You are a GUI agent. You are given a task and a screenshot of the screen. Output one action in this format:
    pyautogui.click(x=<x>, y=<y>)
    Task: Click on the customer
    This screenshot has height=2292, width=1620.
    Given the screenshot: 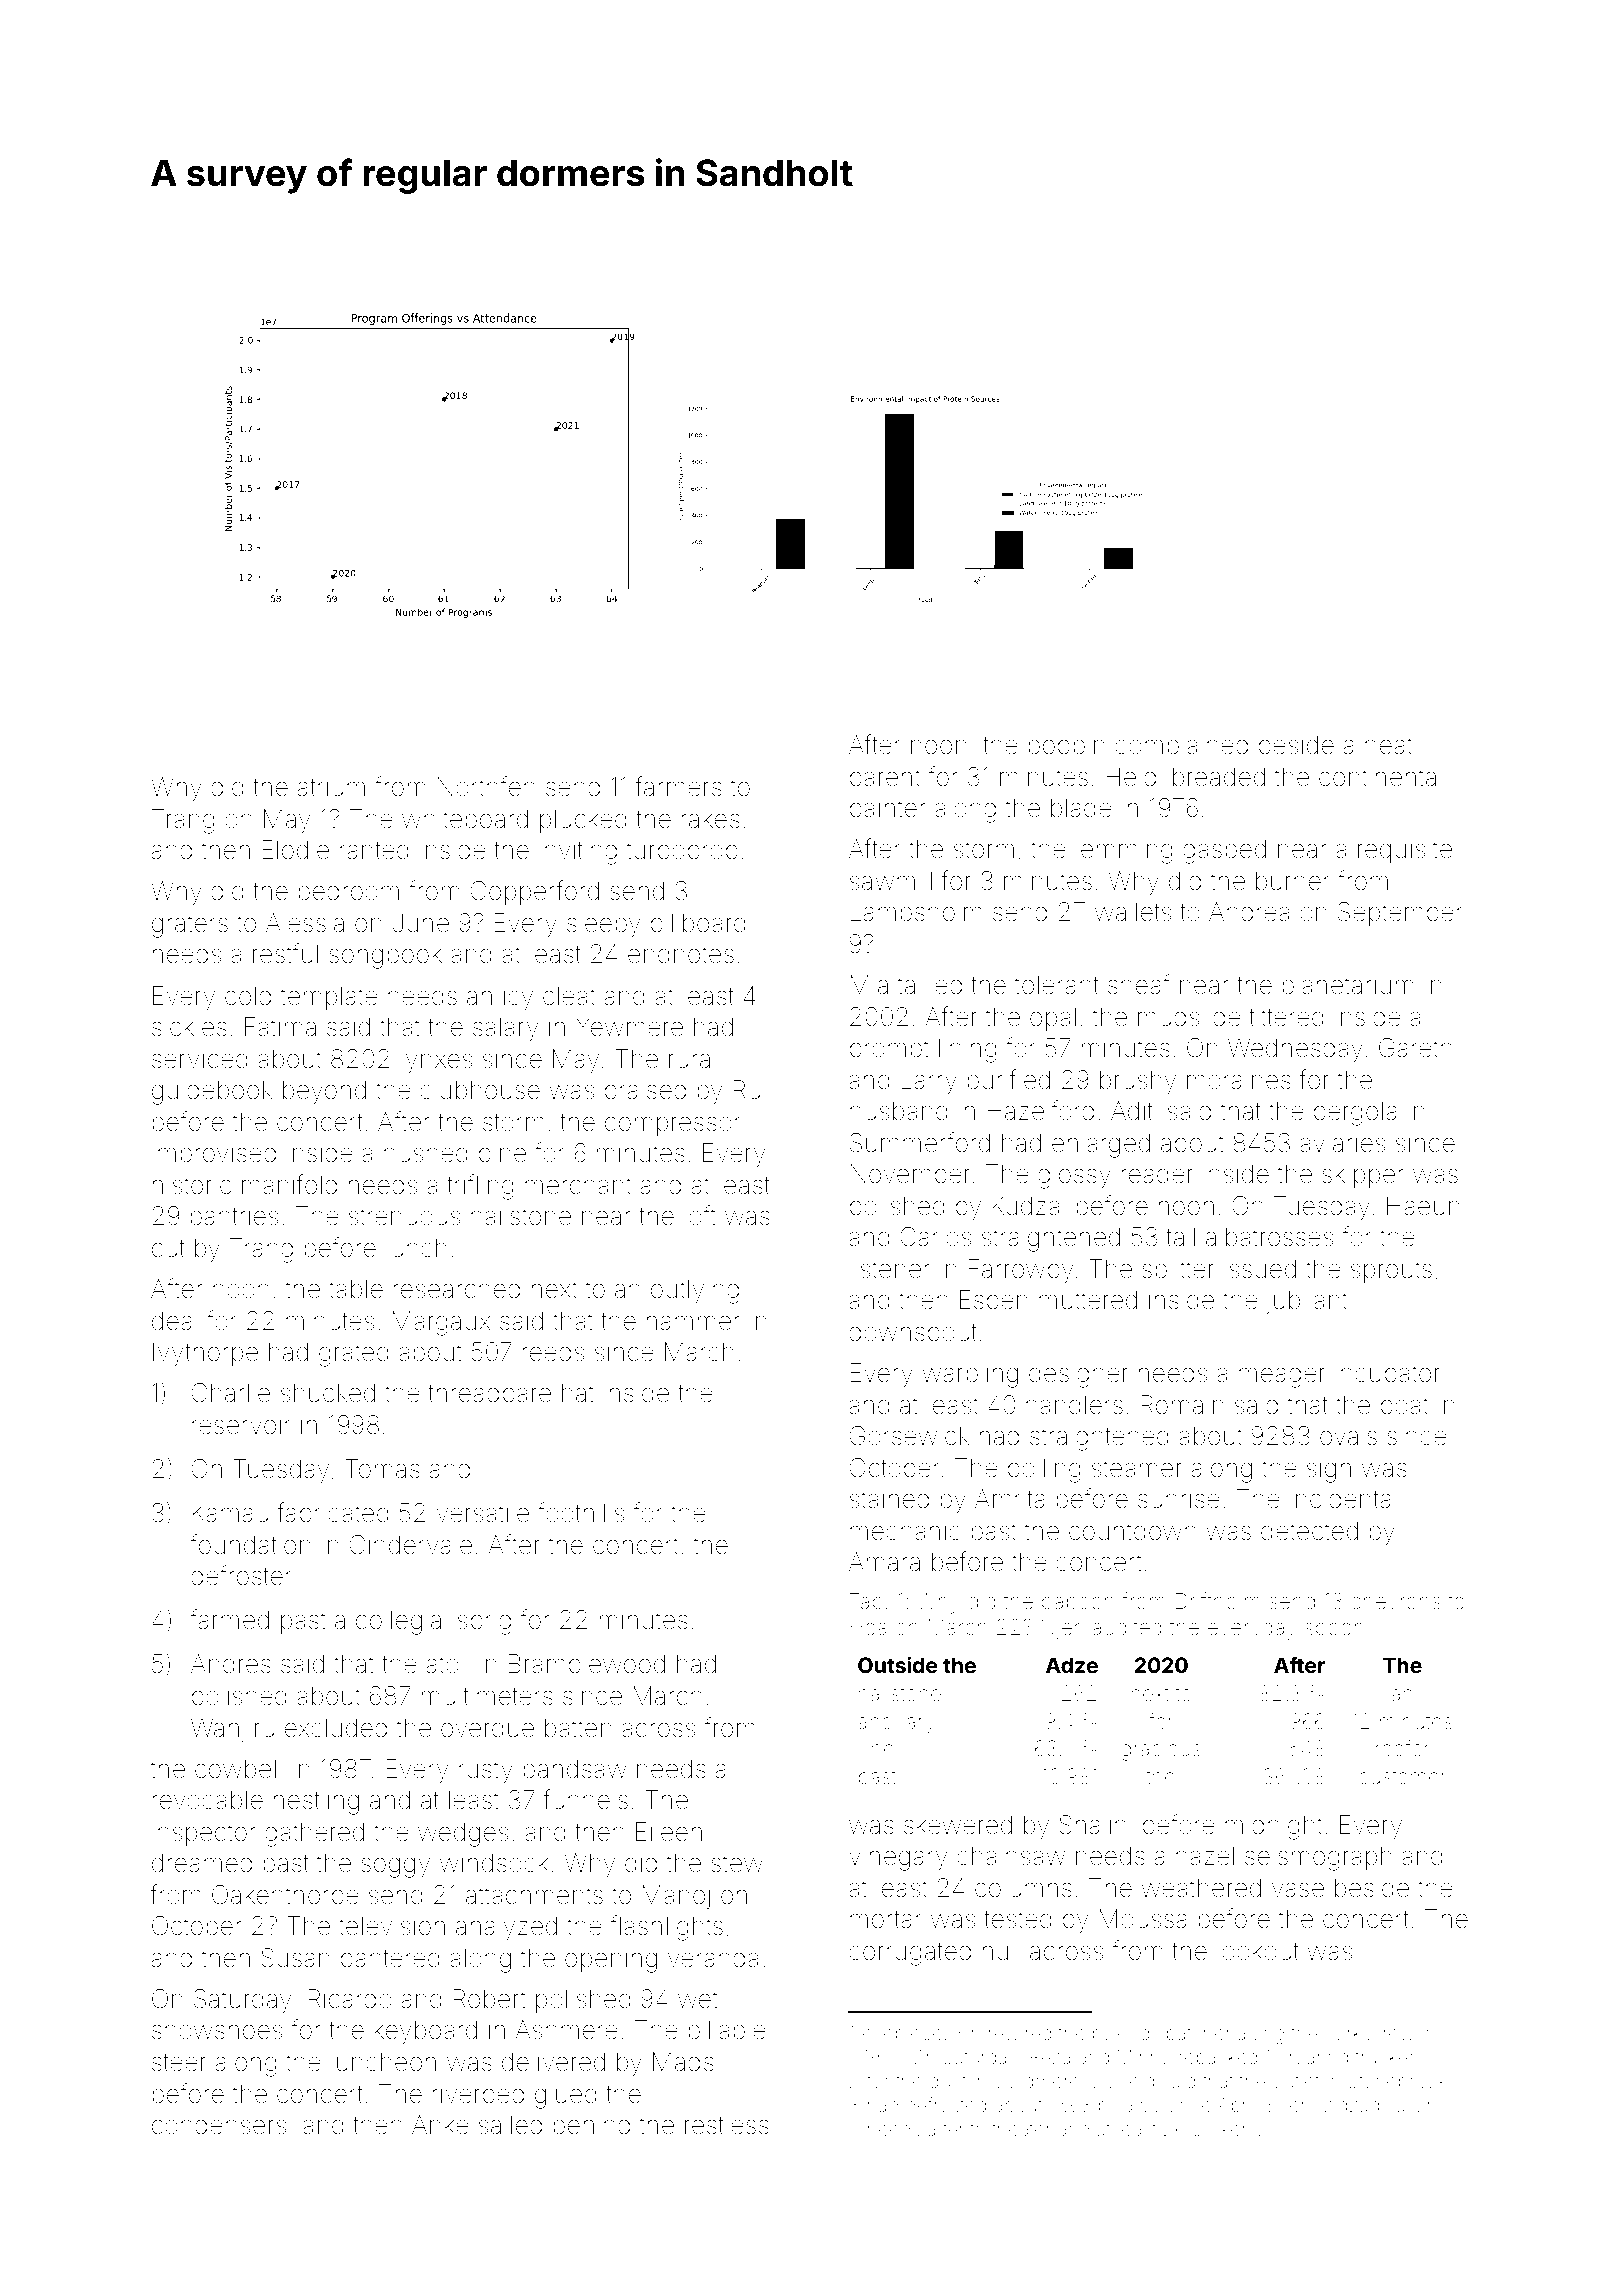 What is the action you would take?
    pyautogui.click(x=1402, y=1777)
